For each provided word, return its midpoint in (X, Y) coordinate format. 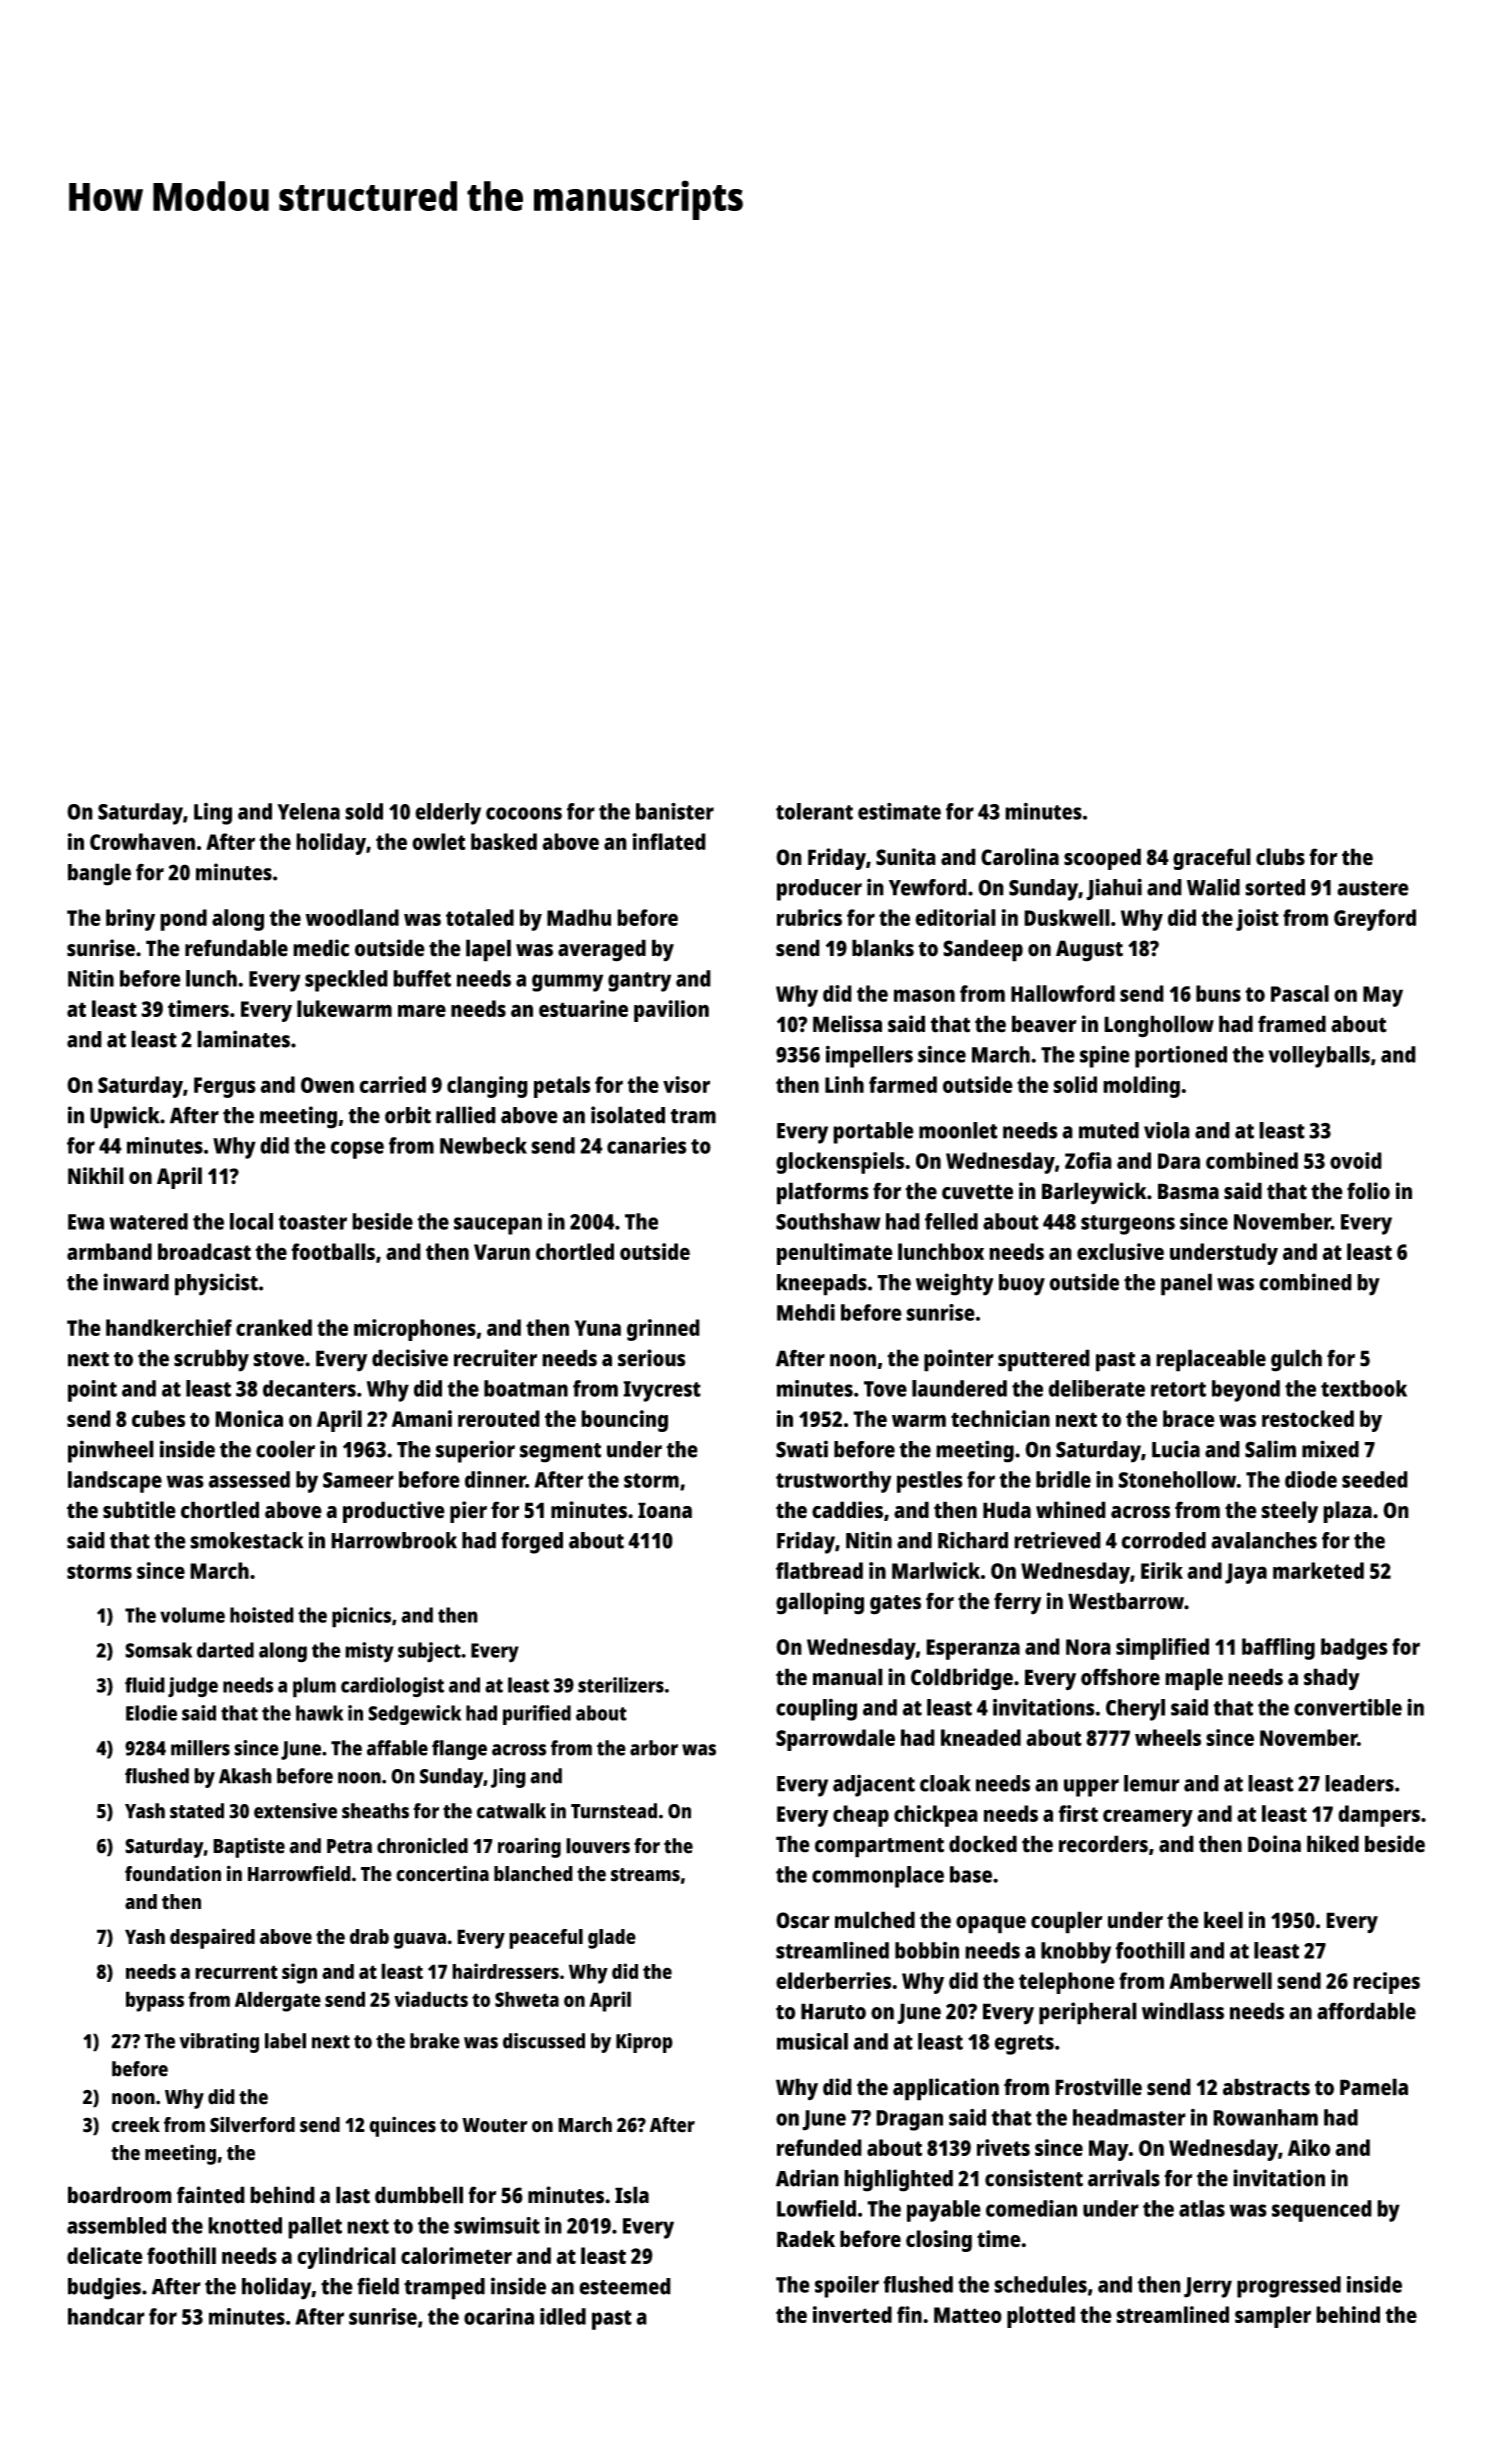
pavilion (671, 1011)
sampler (1273, 2317)
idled (563, 2316)
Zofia (1088, 1160)
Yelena (308, 811)
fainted (211, 2195)
